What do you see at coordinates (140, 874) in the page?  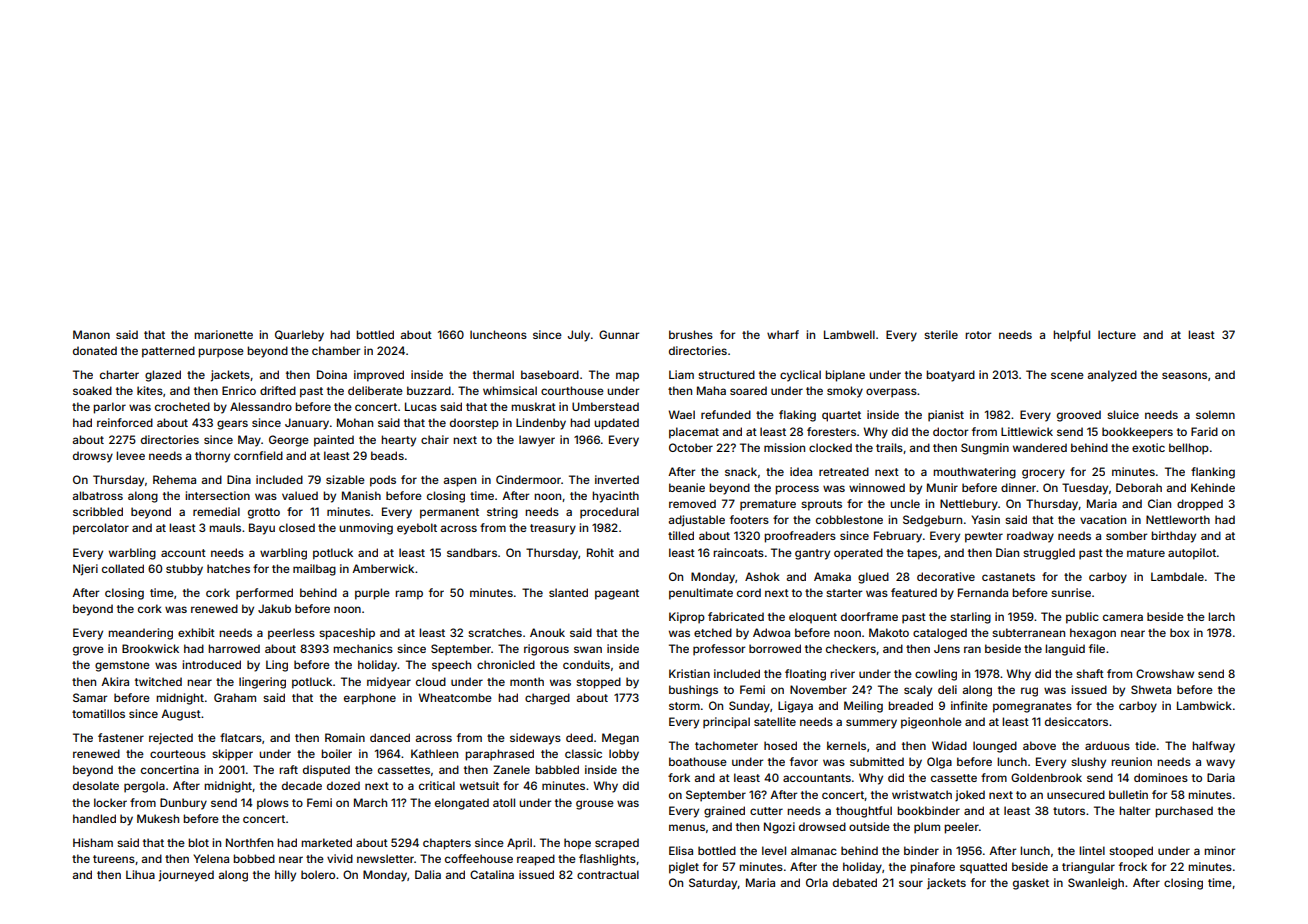 I see `Lihua` at bounding box center [140, 874].
